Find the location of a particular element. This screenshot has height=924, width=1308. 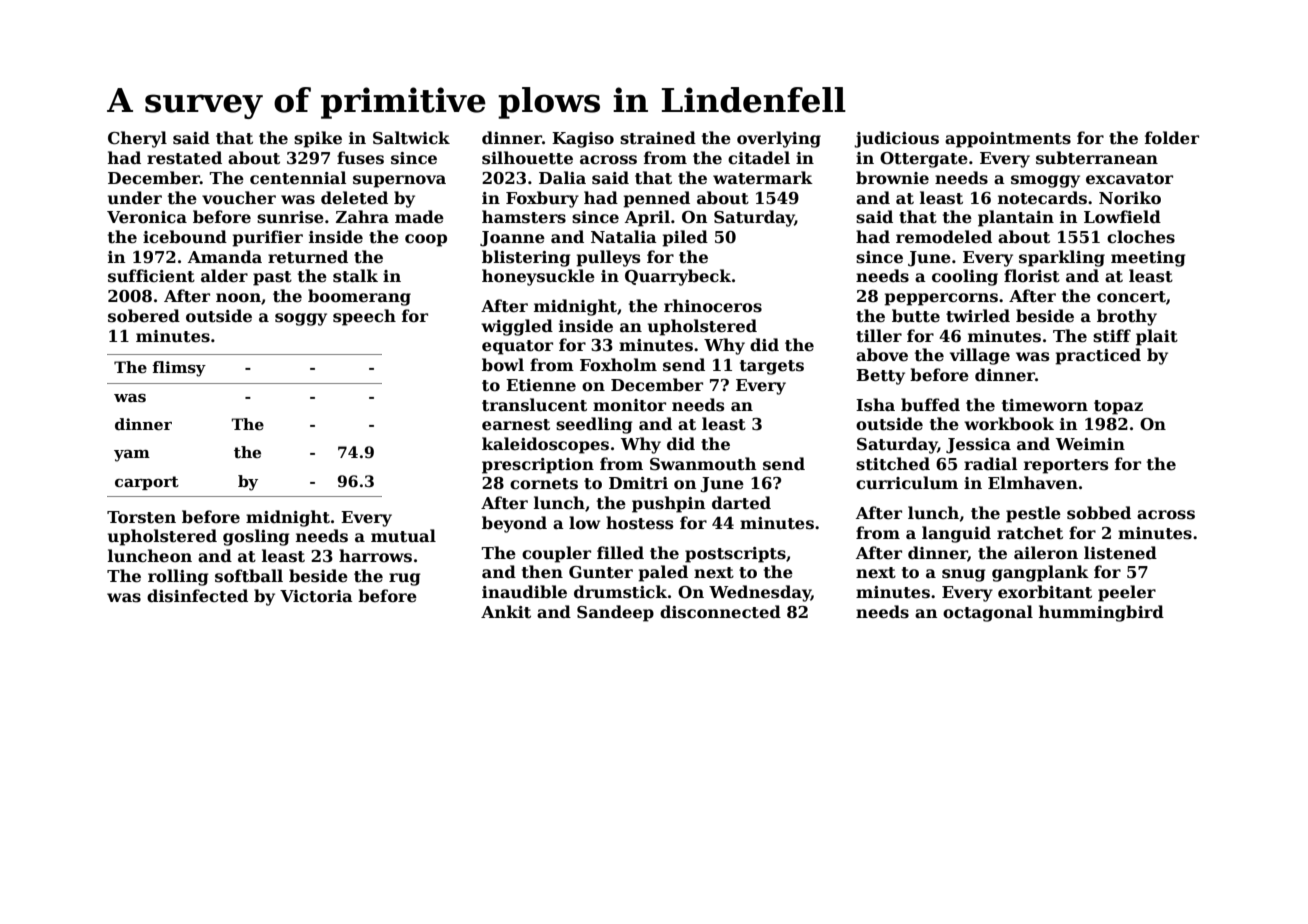

timeworn is located at coordinates (1045, 405).
